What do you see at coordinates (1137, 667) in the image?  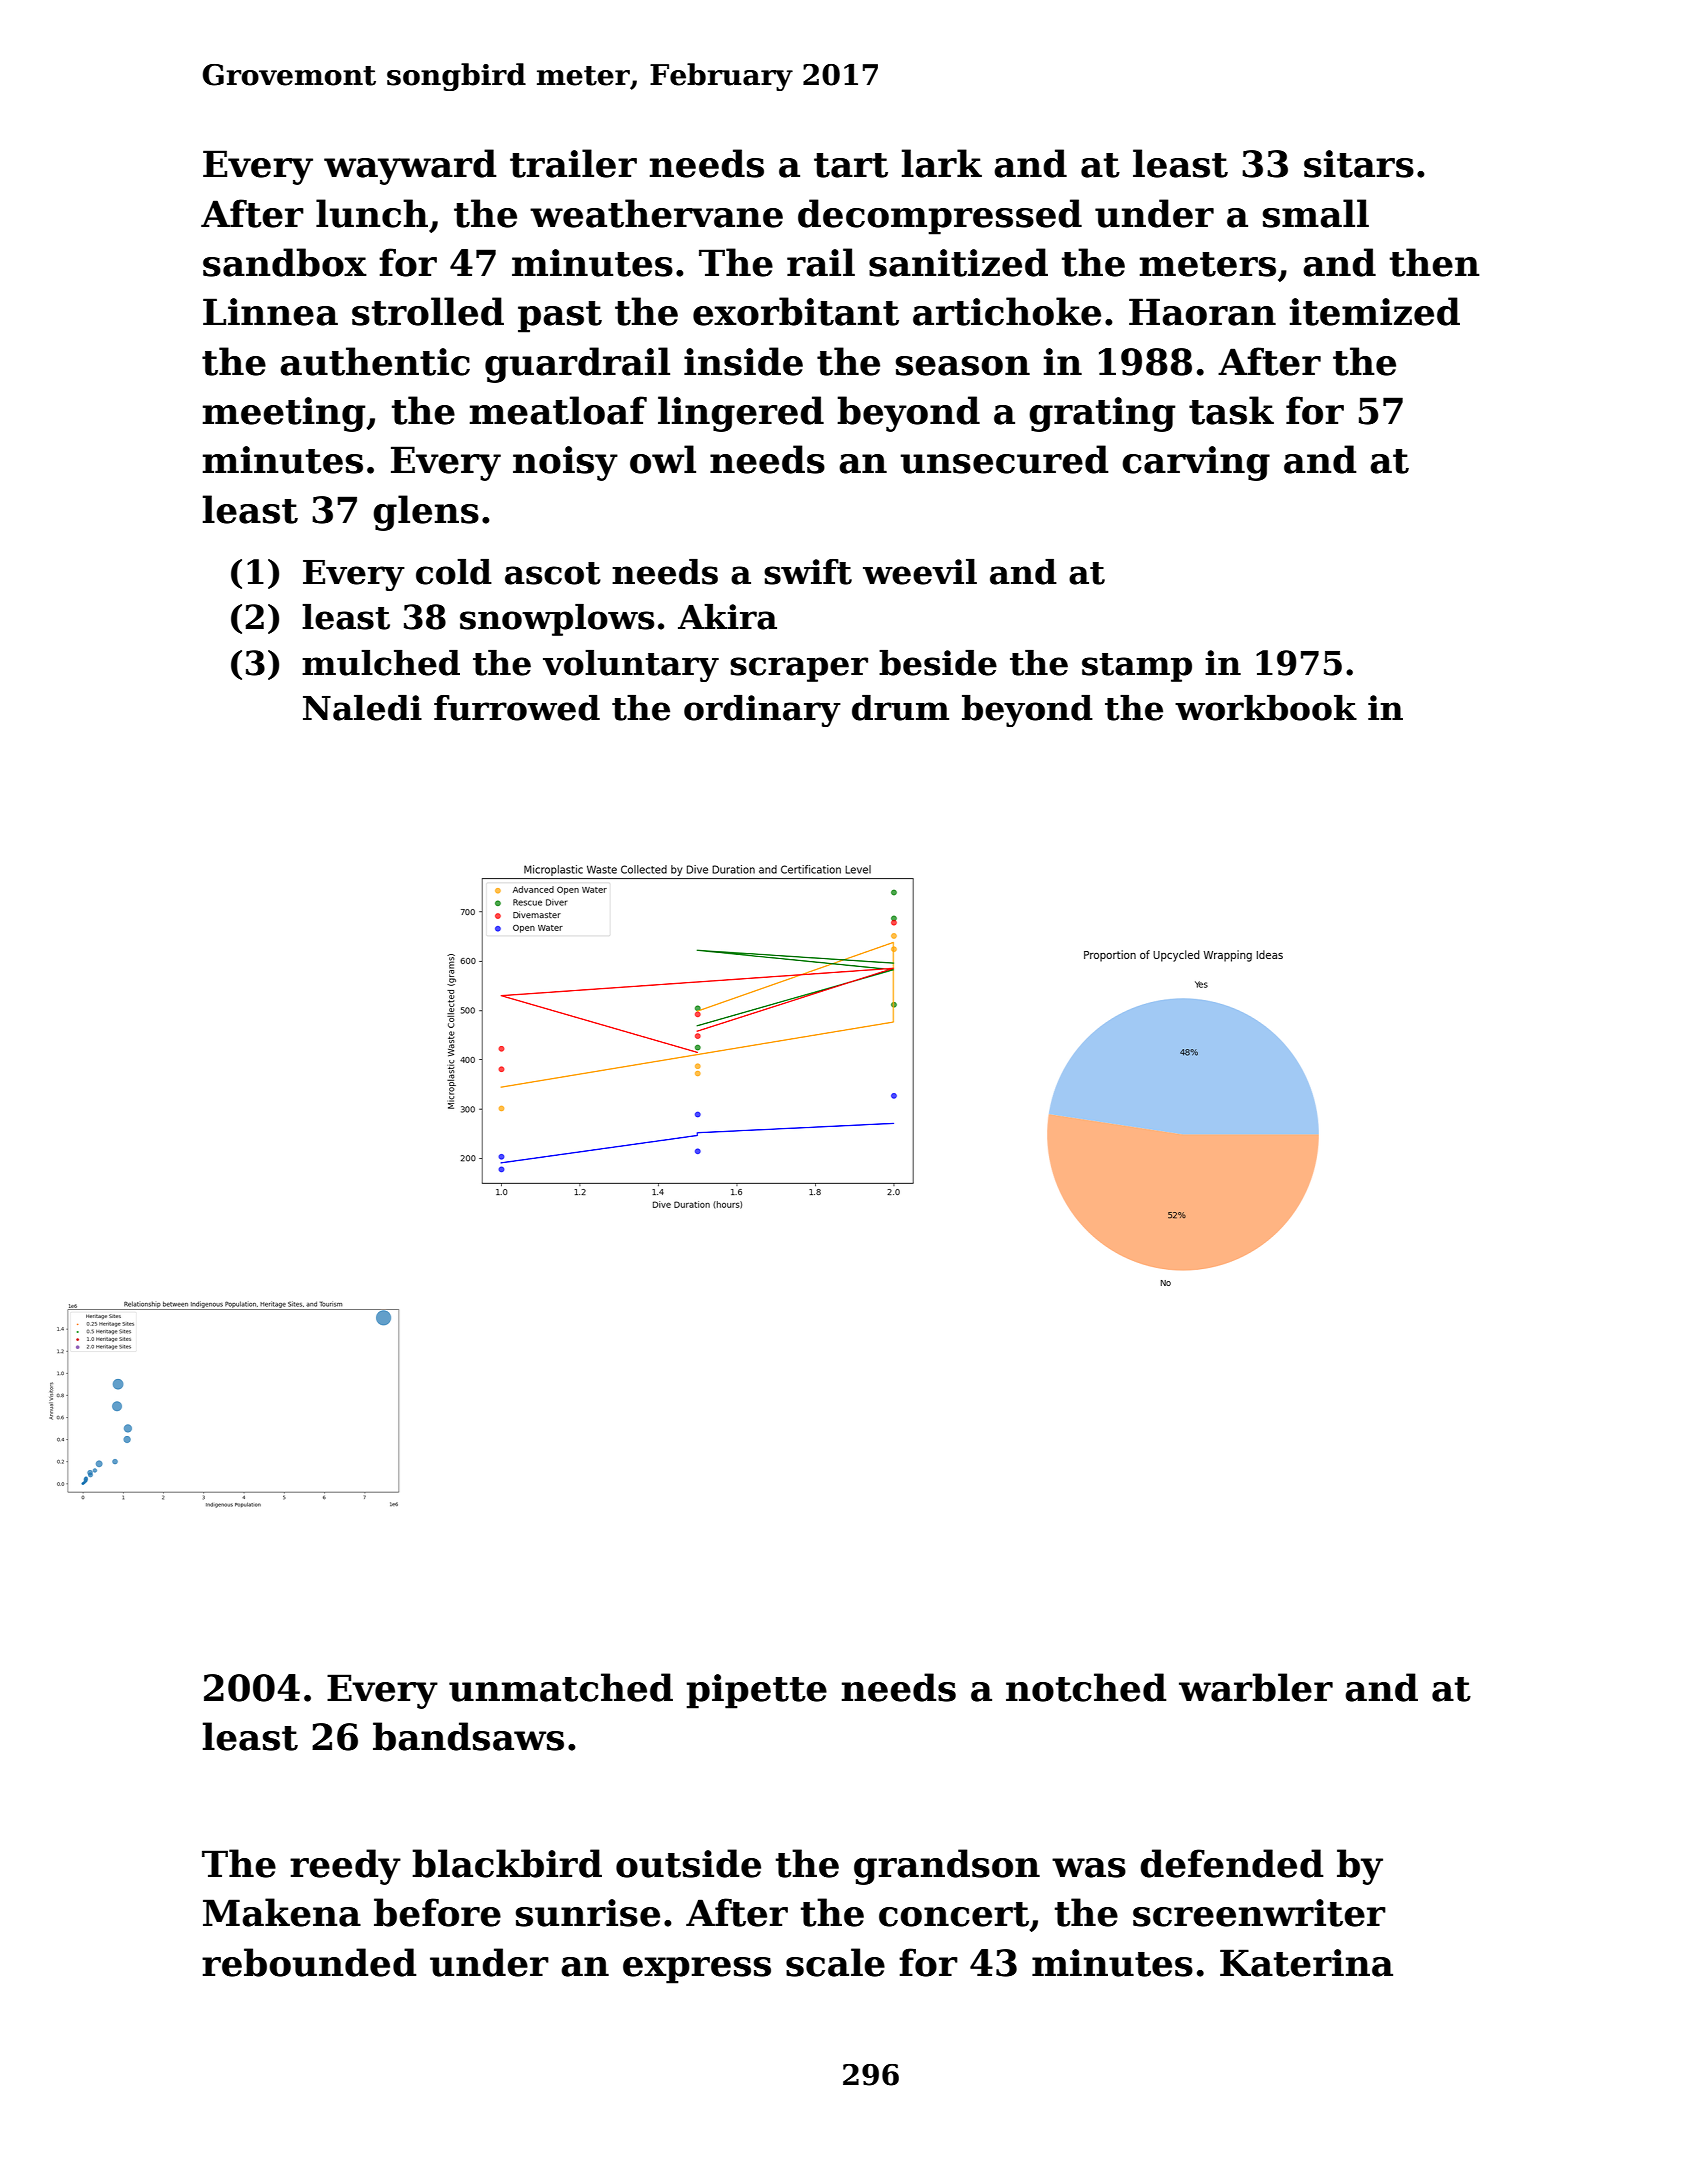 I see `stamp` at bounding box center [1137, 667].
